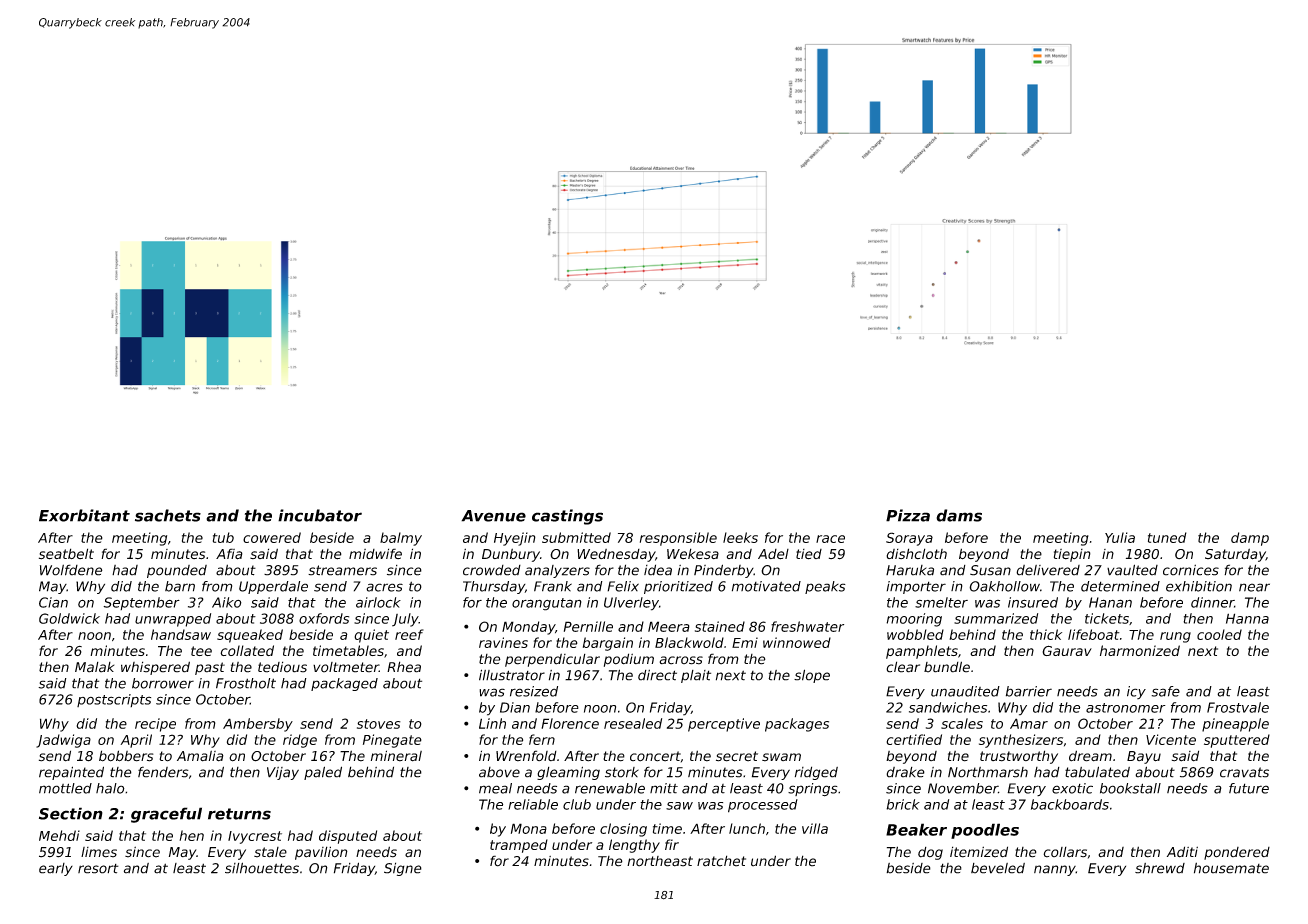  Describe the element at coordinates (229, 554) in the screenshot. I see `Afia` at that location.
